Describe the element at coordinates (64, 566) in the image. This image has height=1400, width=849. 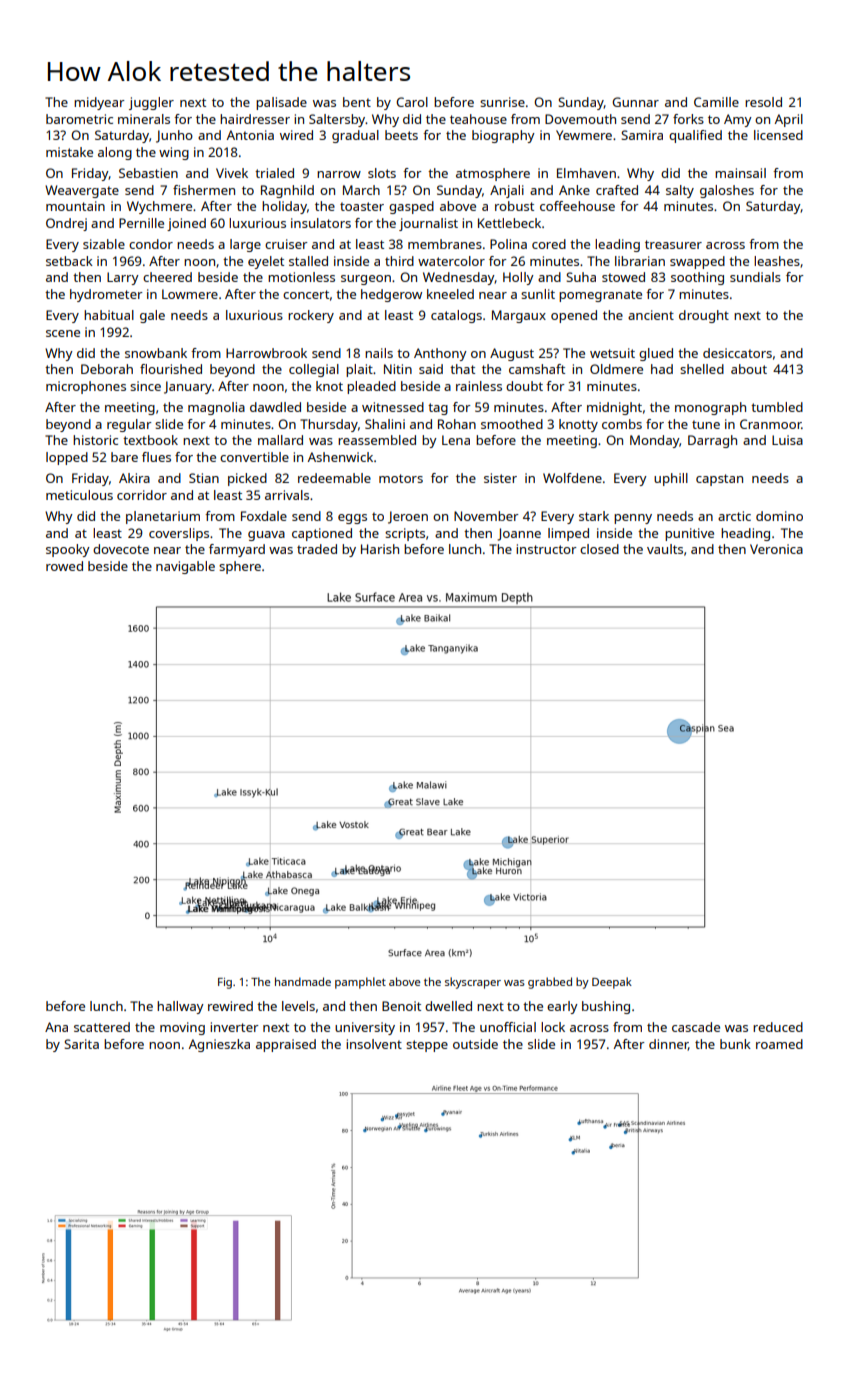
I see `rowed` at that location.
